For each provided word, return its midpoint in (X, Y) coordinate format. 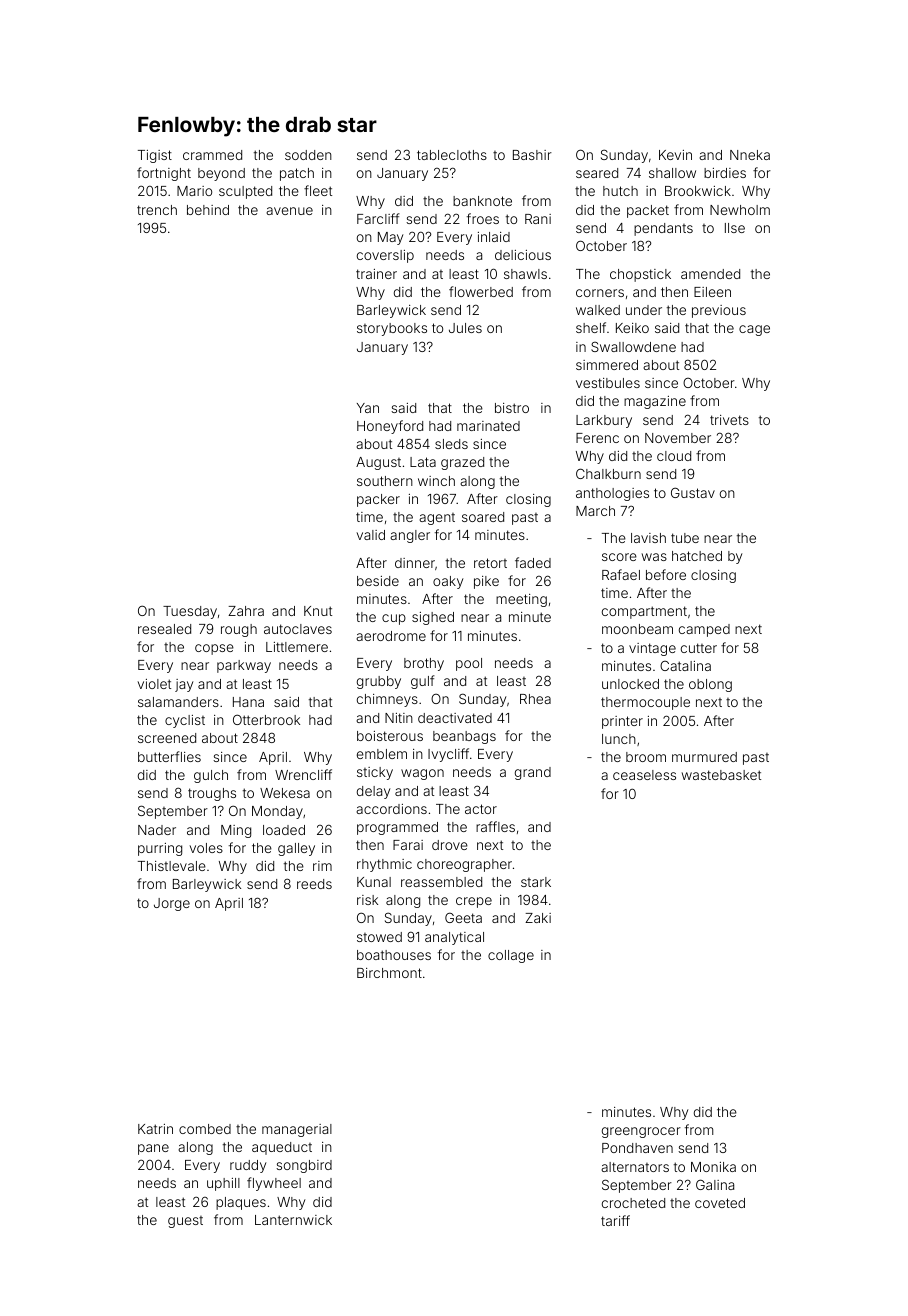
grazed (462, 463)
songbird (304, 1166)
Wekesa (285, 793)
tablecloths (452, 155)
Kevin (675, 155)
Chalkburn (608, 473)
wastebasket (721, 775)
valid (370, 535)
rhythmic (384, 865)
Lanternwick (293, 1220)
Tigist (155, 156)
